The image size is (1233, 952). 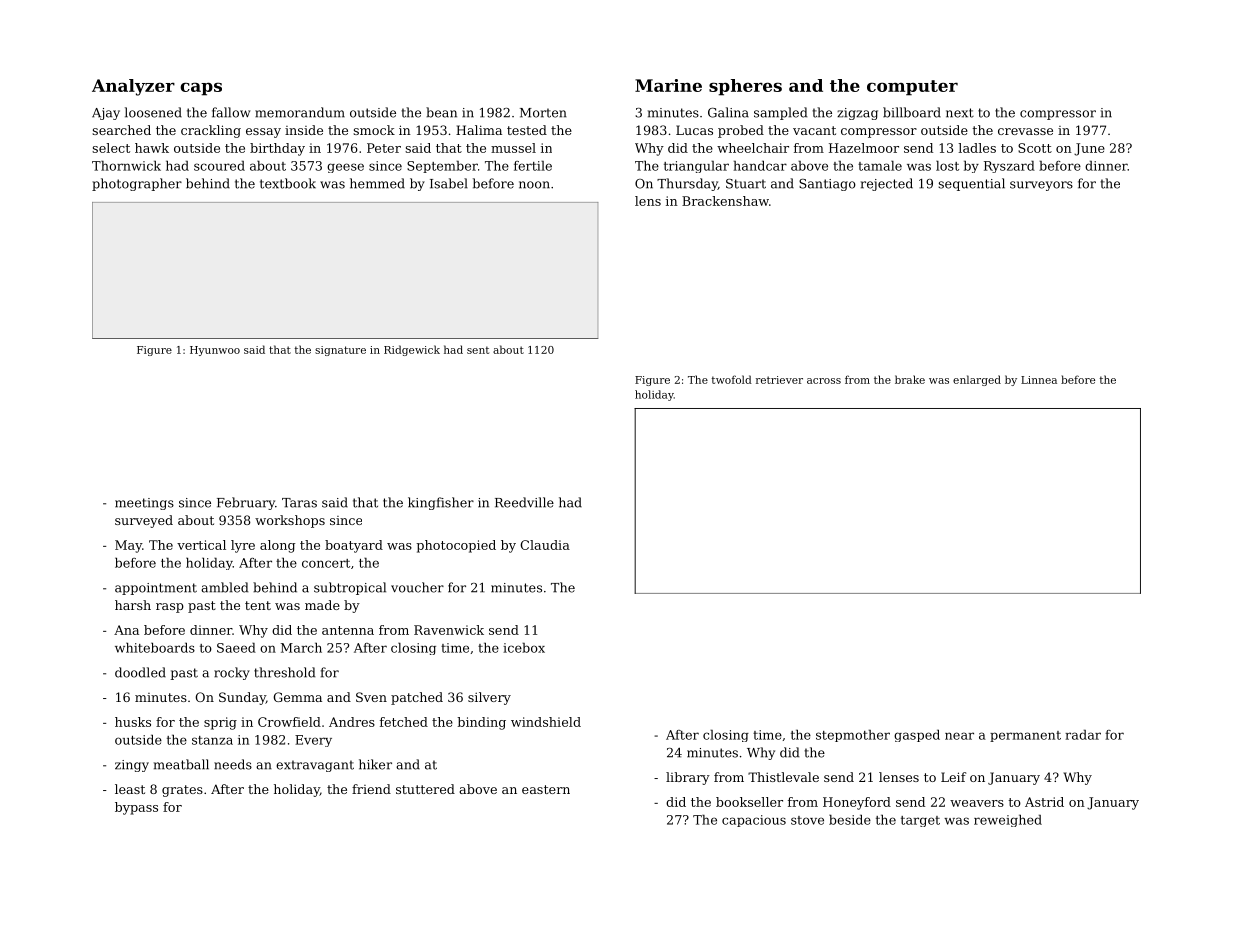 What do you see at coordinates (732, 379) in the page?
I see `twofold` at bounding box center [732, 379].
